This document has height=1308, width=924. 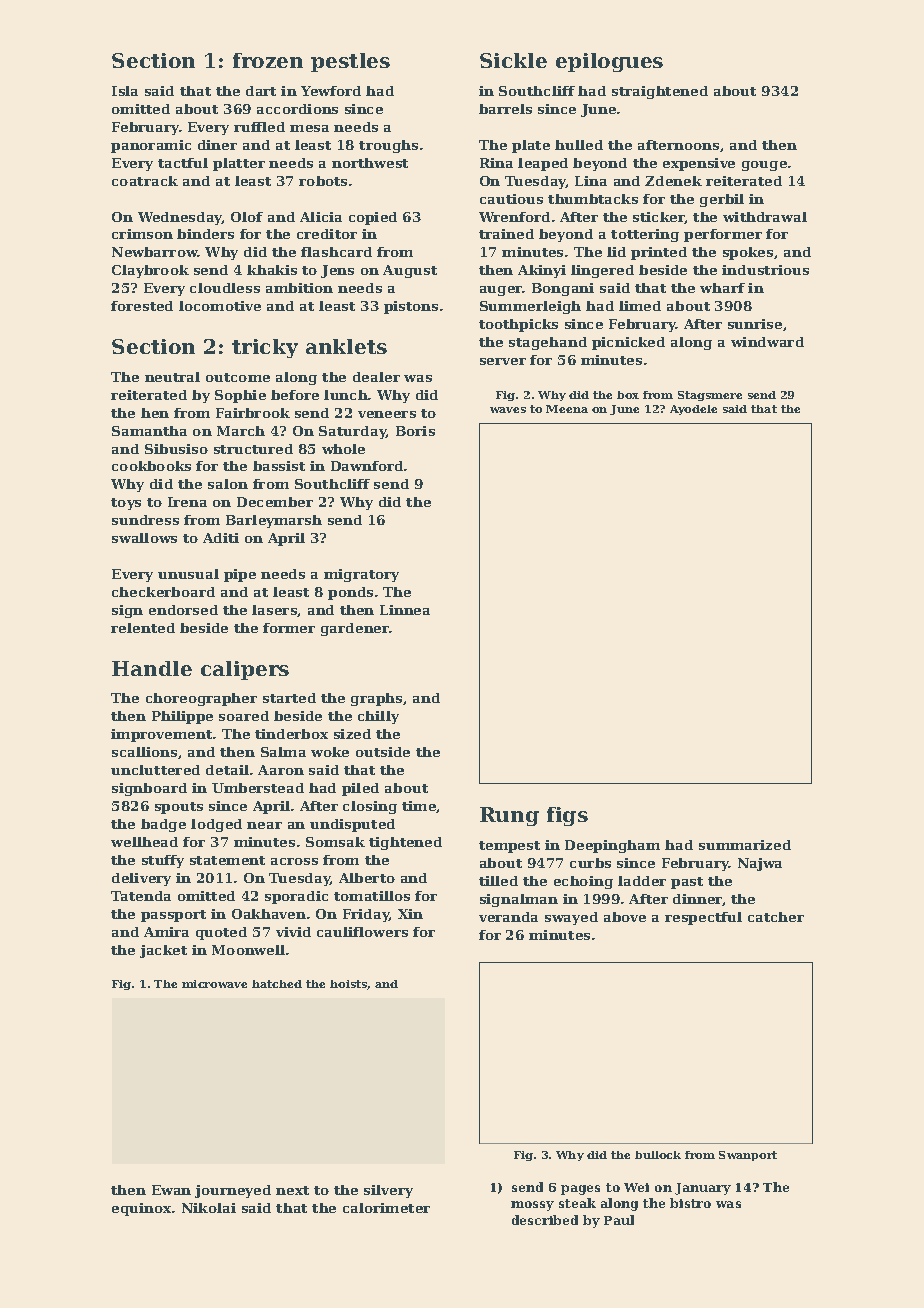 What do you see at coordinates (703, 918) in the document?
I see `respectful` at bounding box center [703, 918].
